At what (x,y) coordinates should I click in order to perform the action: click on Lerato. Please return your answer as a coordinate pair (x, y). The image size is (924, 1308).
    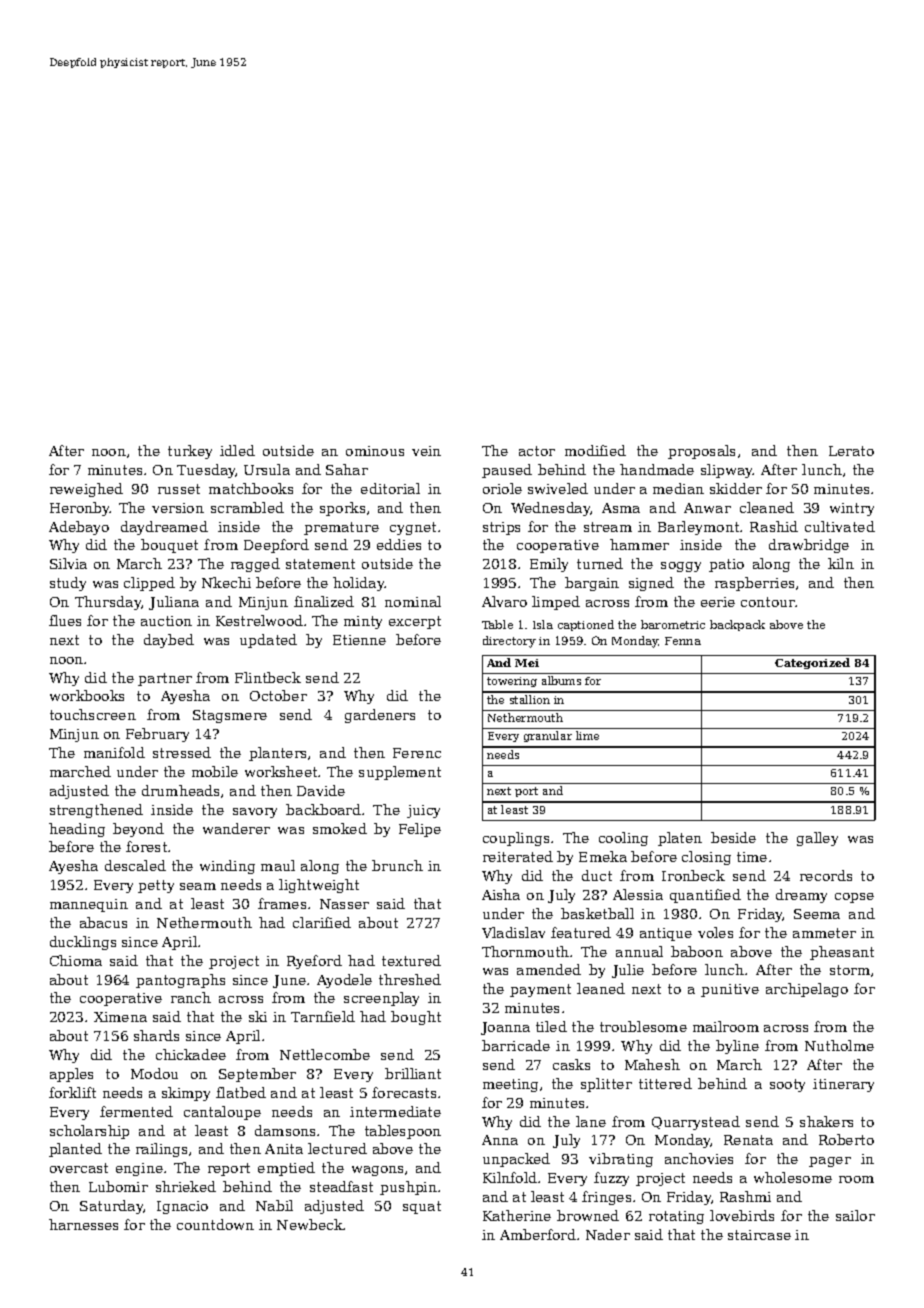
    Looking at the image, I should click on (851, 451).
